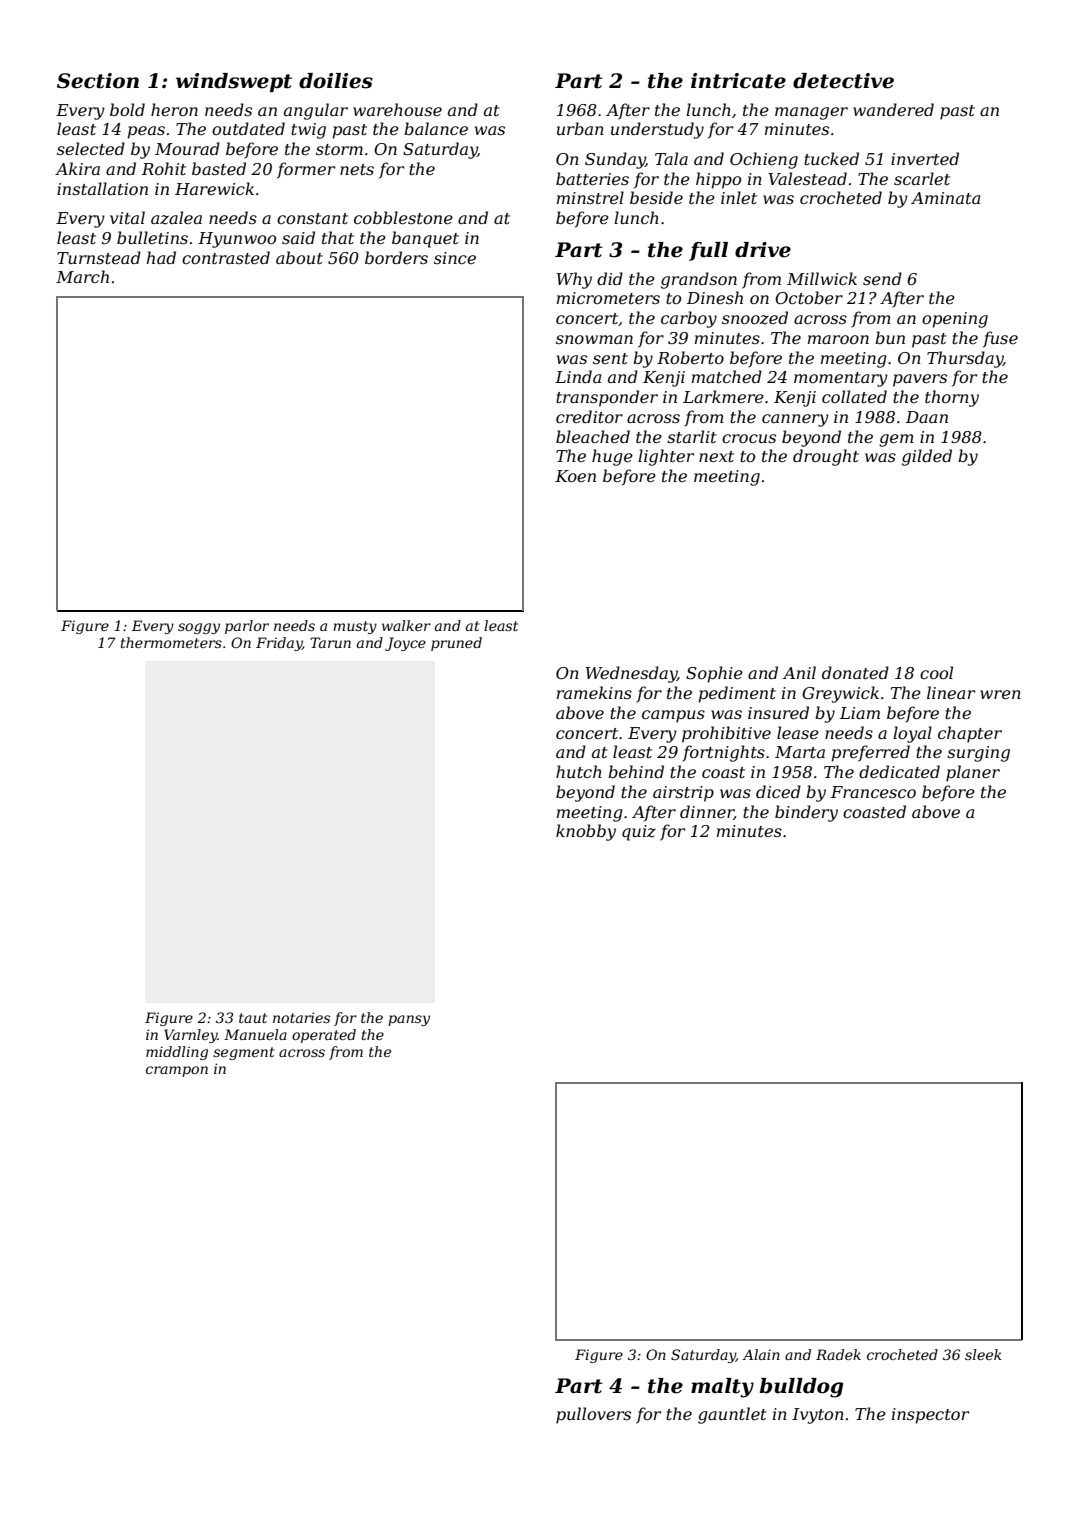  Describe the element at coordinates (308, 131) in the screenshot. I see `twig` at that location.
